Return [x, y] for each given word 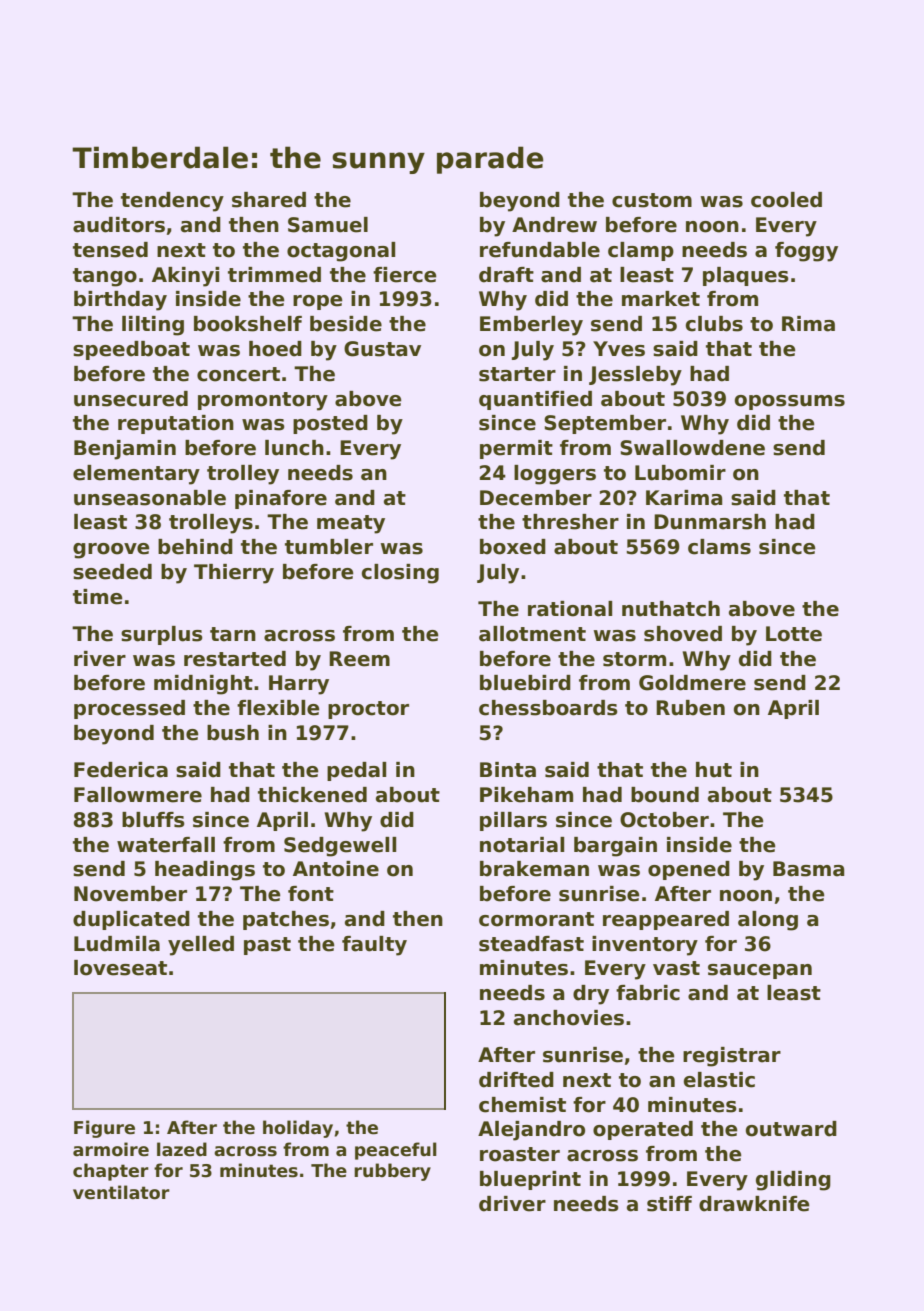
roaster [520, 1154]
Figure [104, 1129]
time [98, 597]
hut [714, 770]
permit [516, 449]
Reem [359, 659]
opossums [790, 402]
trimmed [274, 275]
